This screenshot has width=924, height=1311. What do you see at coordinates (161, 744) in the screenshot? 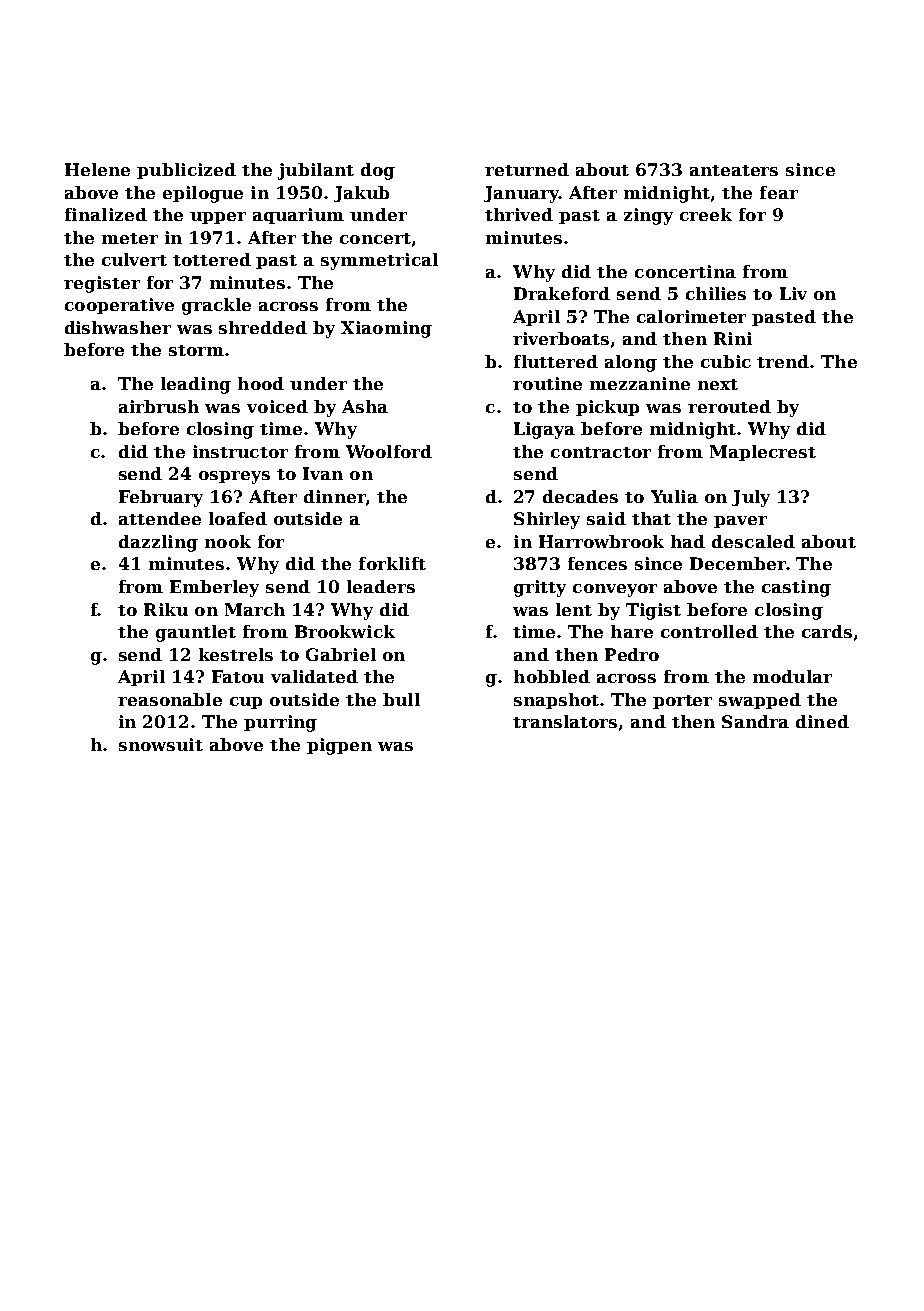
I see `snowsuit` at bounding box center [161, 744].
